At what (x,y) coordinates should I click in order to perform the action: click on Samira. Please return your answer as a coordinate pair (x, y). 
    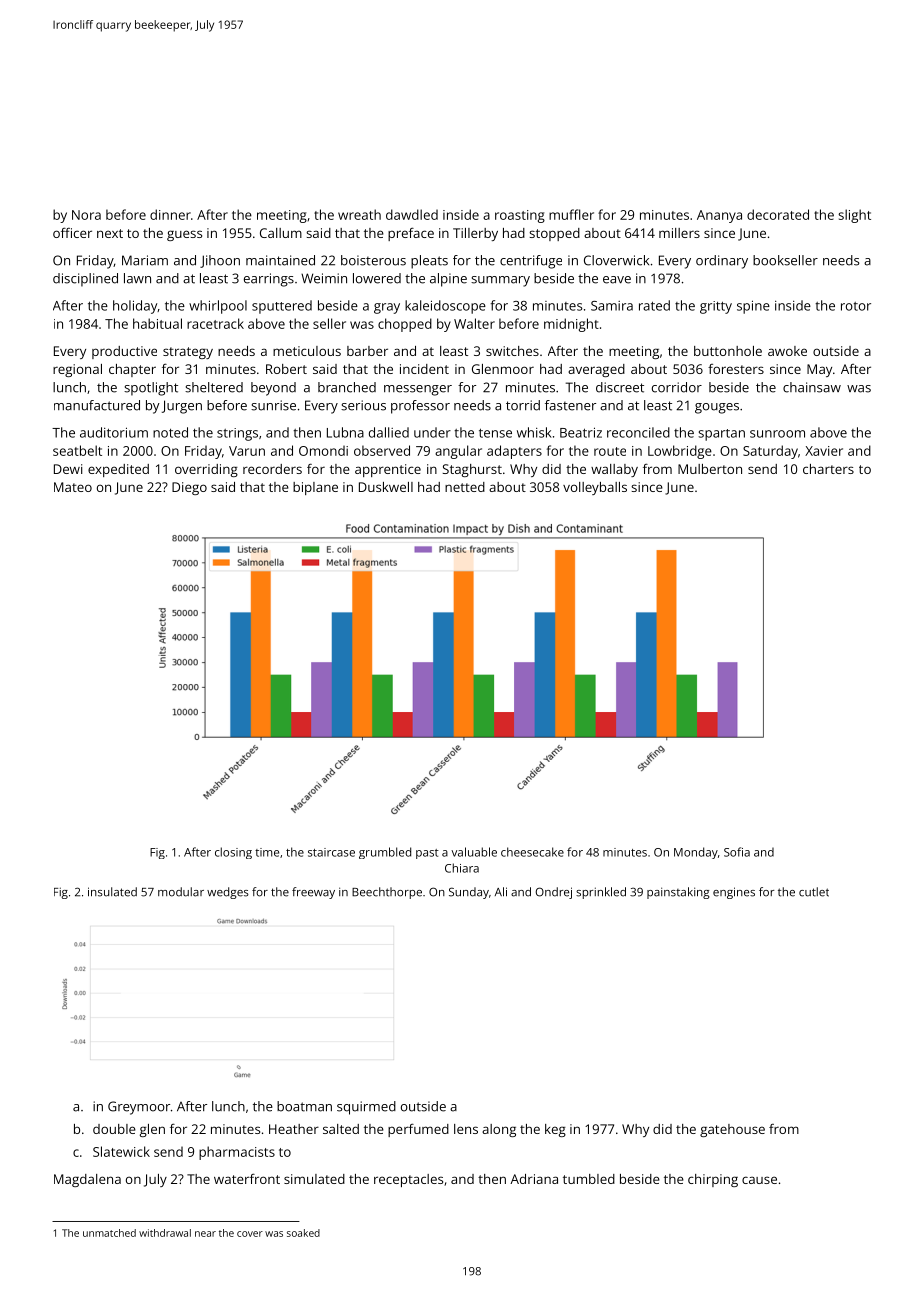
    Looking at the image, I should click on (612, 306).
